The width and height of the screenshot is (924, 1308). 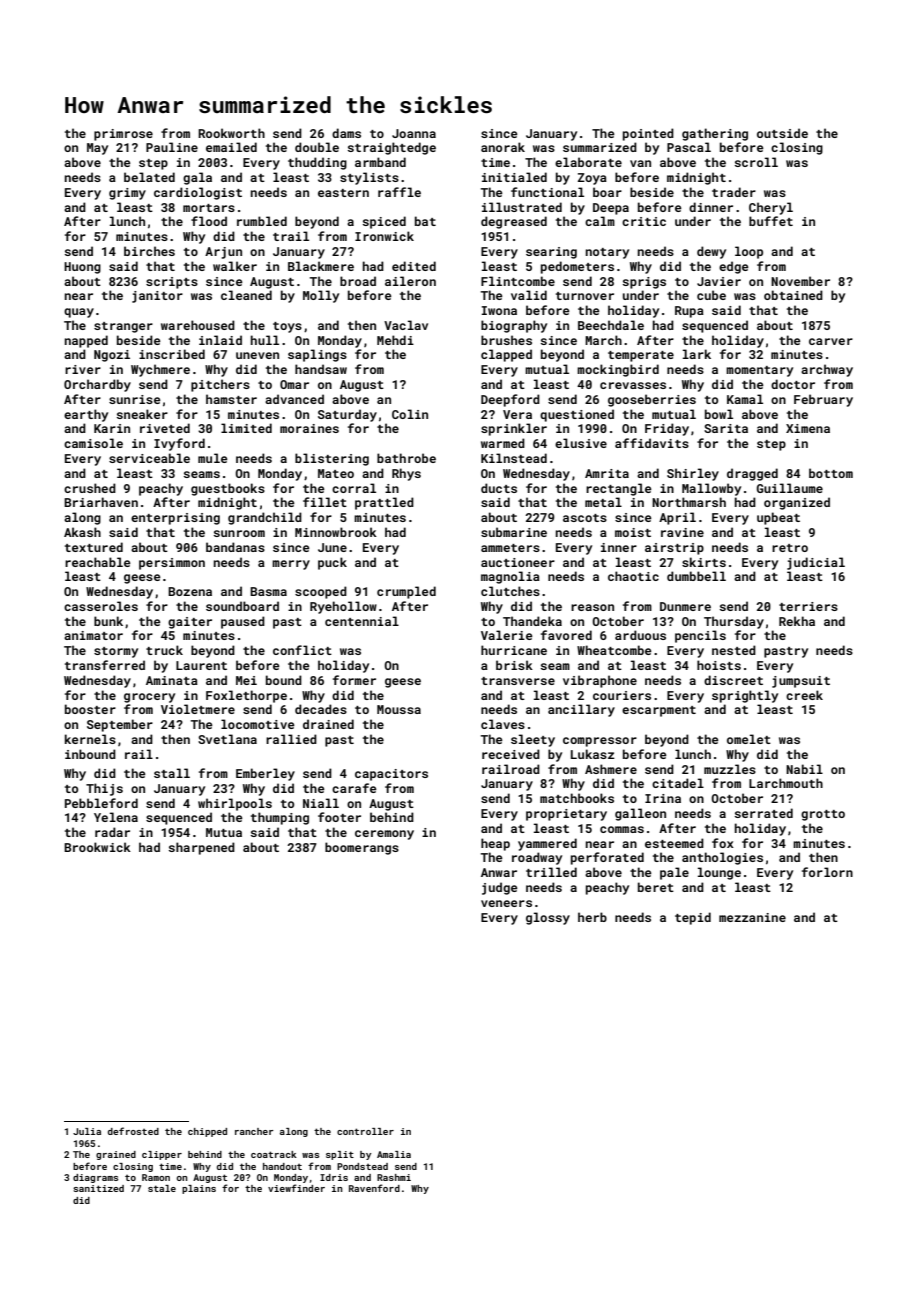 What do you see at coordinates (394, 1154) in the screenshot?
I see `Amalia` at bounding box center [394, 1154].
